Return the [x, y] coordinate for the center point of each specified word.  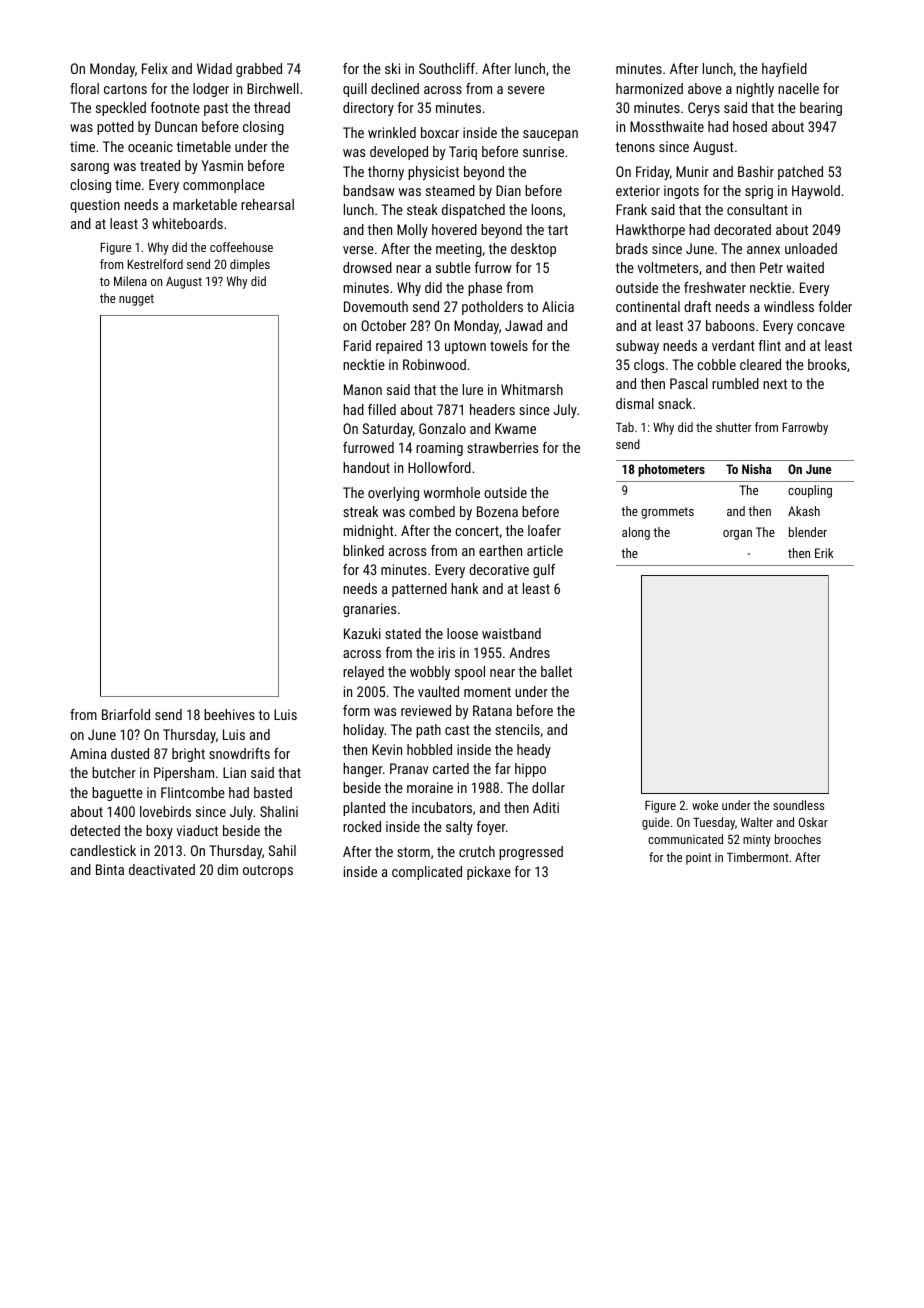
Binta [110, 869]
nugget [136, 300]
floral [84, 88]
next [775, 384]
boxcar [440, 132]
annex [763, 250]
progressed [531, 853]
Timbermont [758, 857]
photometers [671, 470]
